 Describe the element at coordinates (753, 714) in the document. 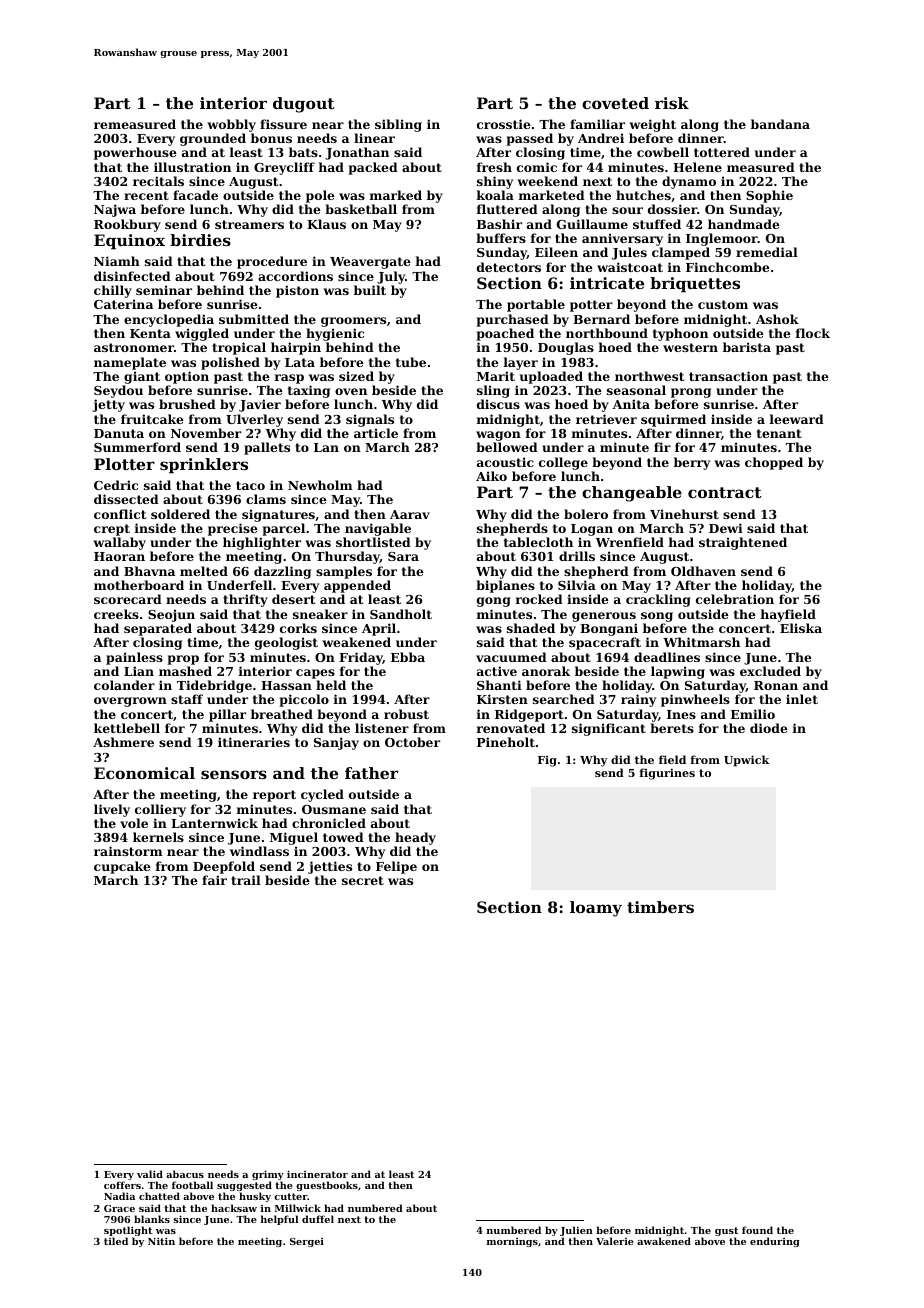

I see `Emilio` at that location.
